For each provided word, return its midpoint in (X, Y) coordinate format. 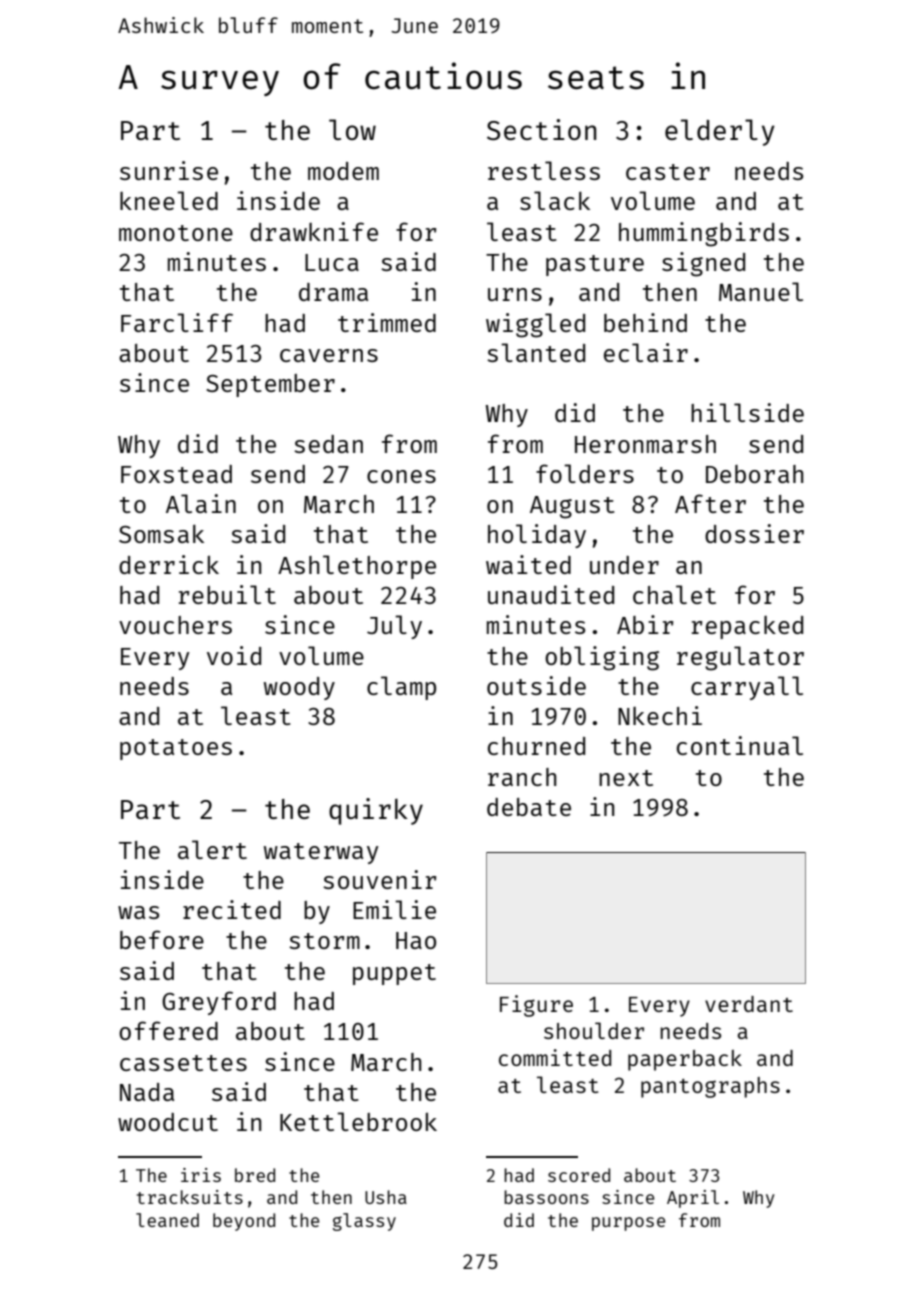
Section (541, 129)
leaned (167, 1220)
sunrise (169, 170)
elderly (720, 132)
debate (529, 807)
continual (740, 745)
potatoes (176, 749)
